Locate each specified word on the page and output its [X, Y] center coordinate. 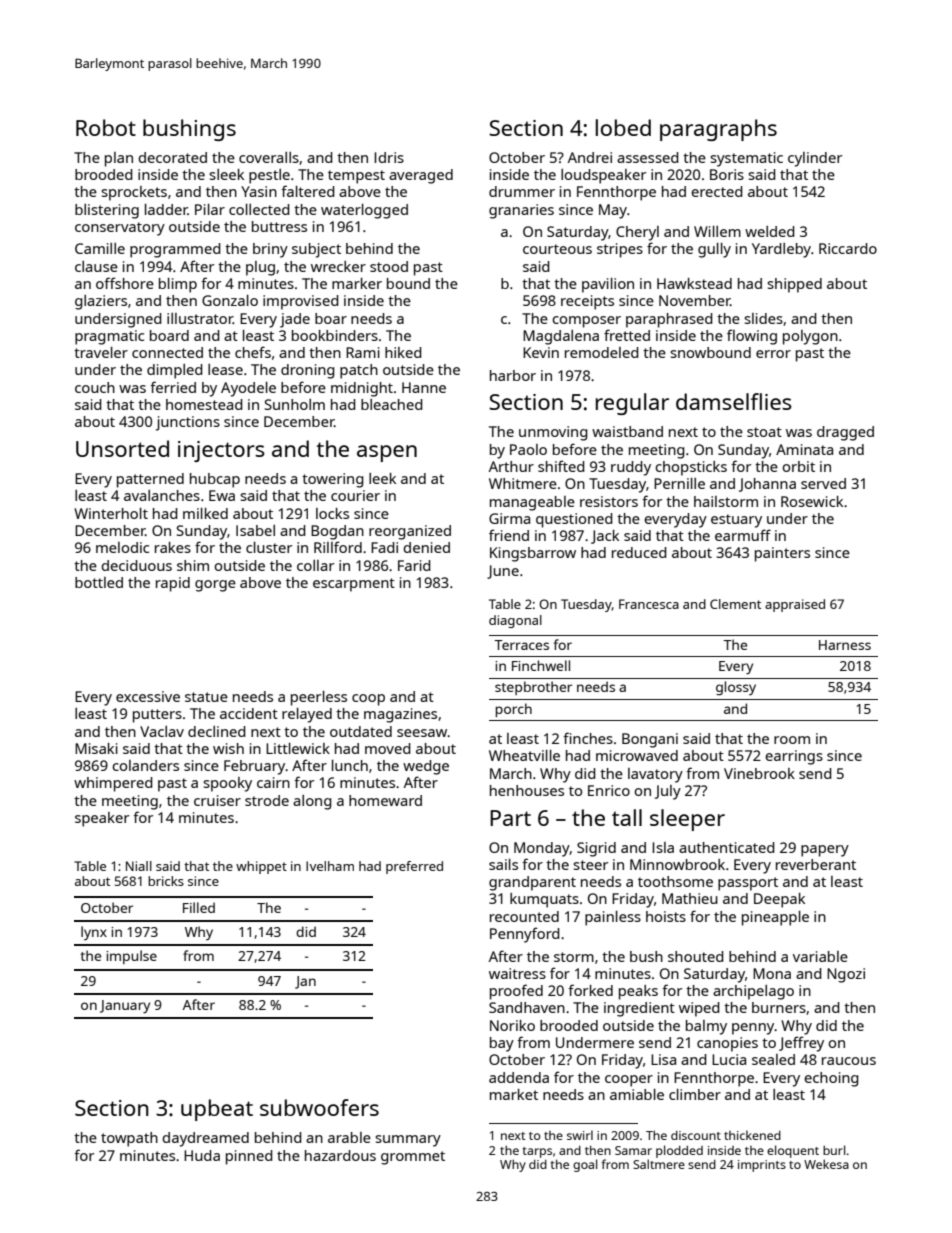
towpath [129, 1139]
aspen [387, 453]
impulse [131, 957]
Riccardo [848, 248]
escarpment [354, 585]
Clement [735, 604]
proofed [516, 992]
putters [157, 716]
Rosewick [812, 501]
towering [333, 480]
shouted [696, 956]
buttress [279, 226]
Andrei [590, 157]
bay [502, 1044]
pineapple [775, 918]
